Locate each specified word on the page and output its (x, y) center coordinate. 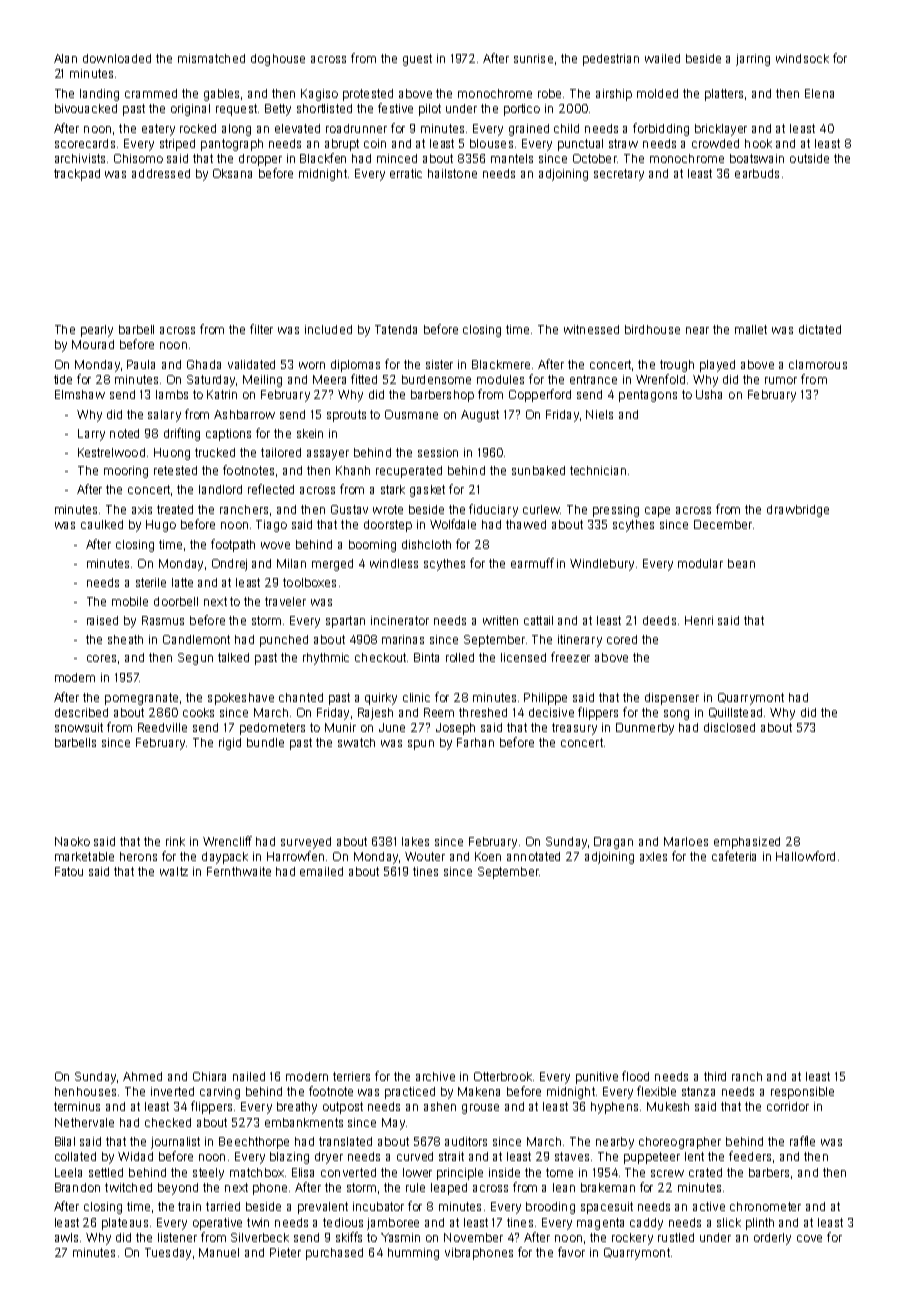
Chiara (209, 1076)
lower (417, 1172)
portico (522, 110)
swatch (356, 742)
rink (175, 841)
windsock (802, 58)
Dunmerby (645, 729)
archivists (80, 158)
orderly (772, 1239)
